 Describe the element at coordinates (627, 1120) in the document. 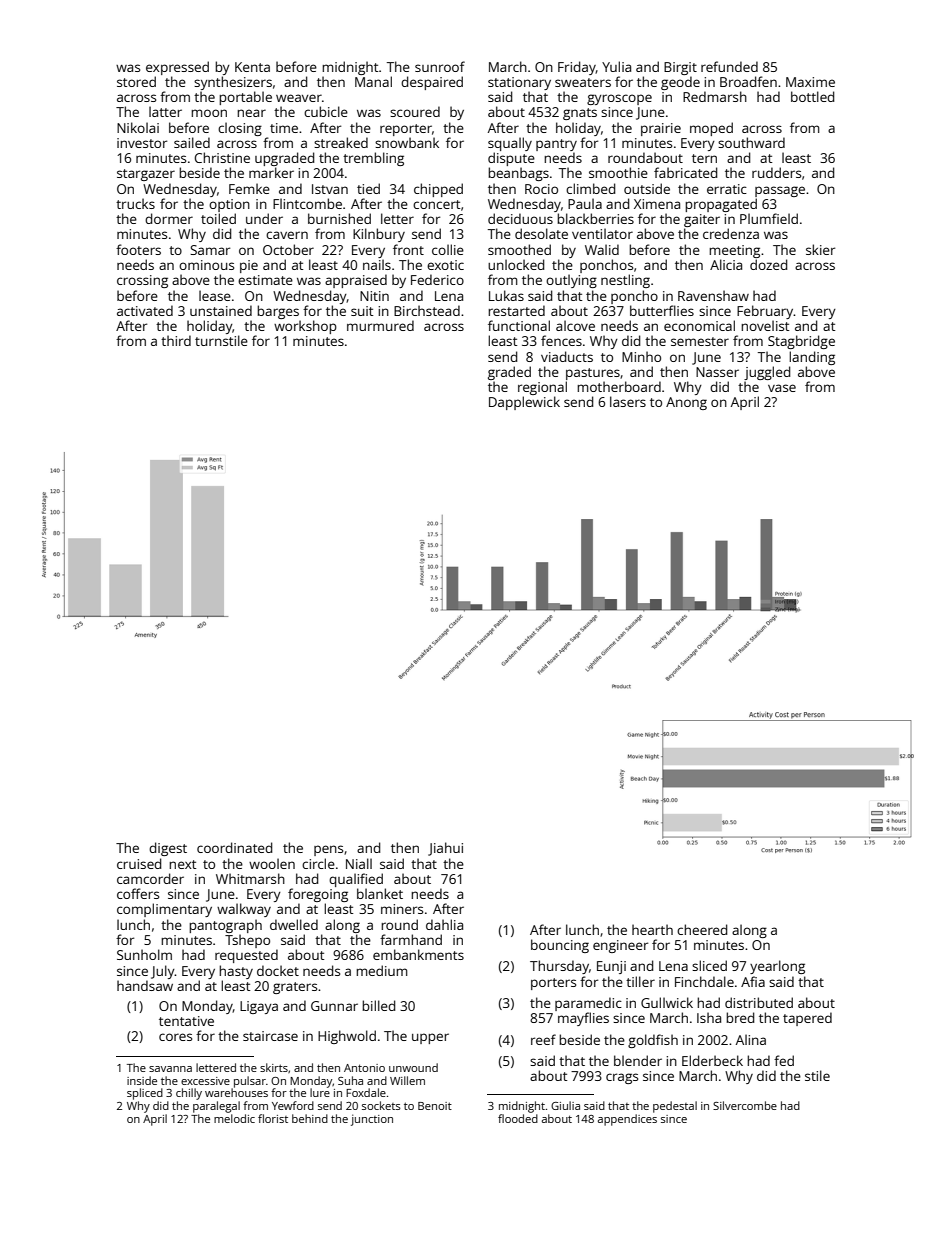

I see `appendices` at that location.
